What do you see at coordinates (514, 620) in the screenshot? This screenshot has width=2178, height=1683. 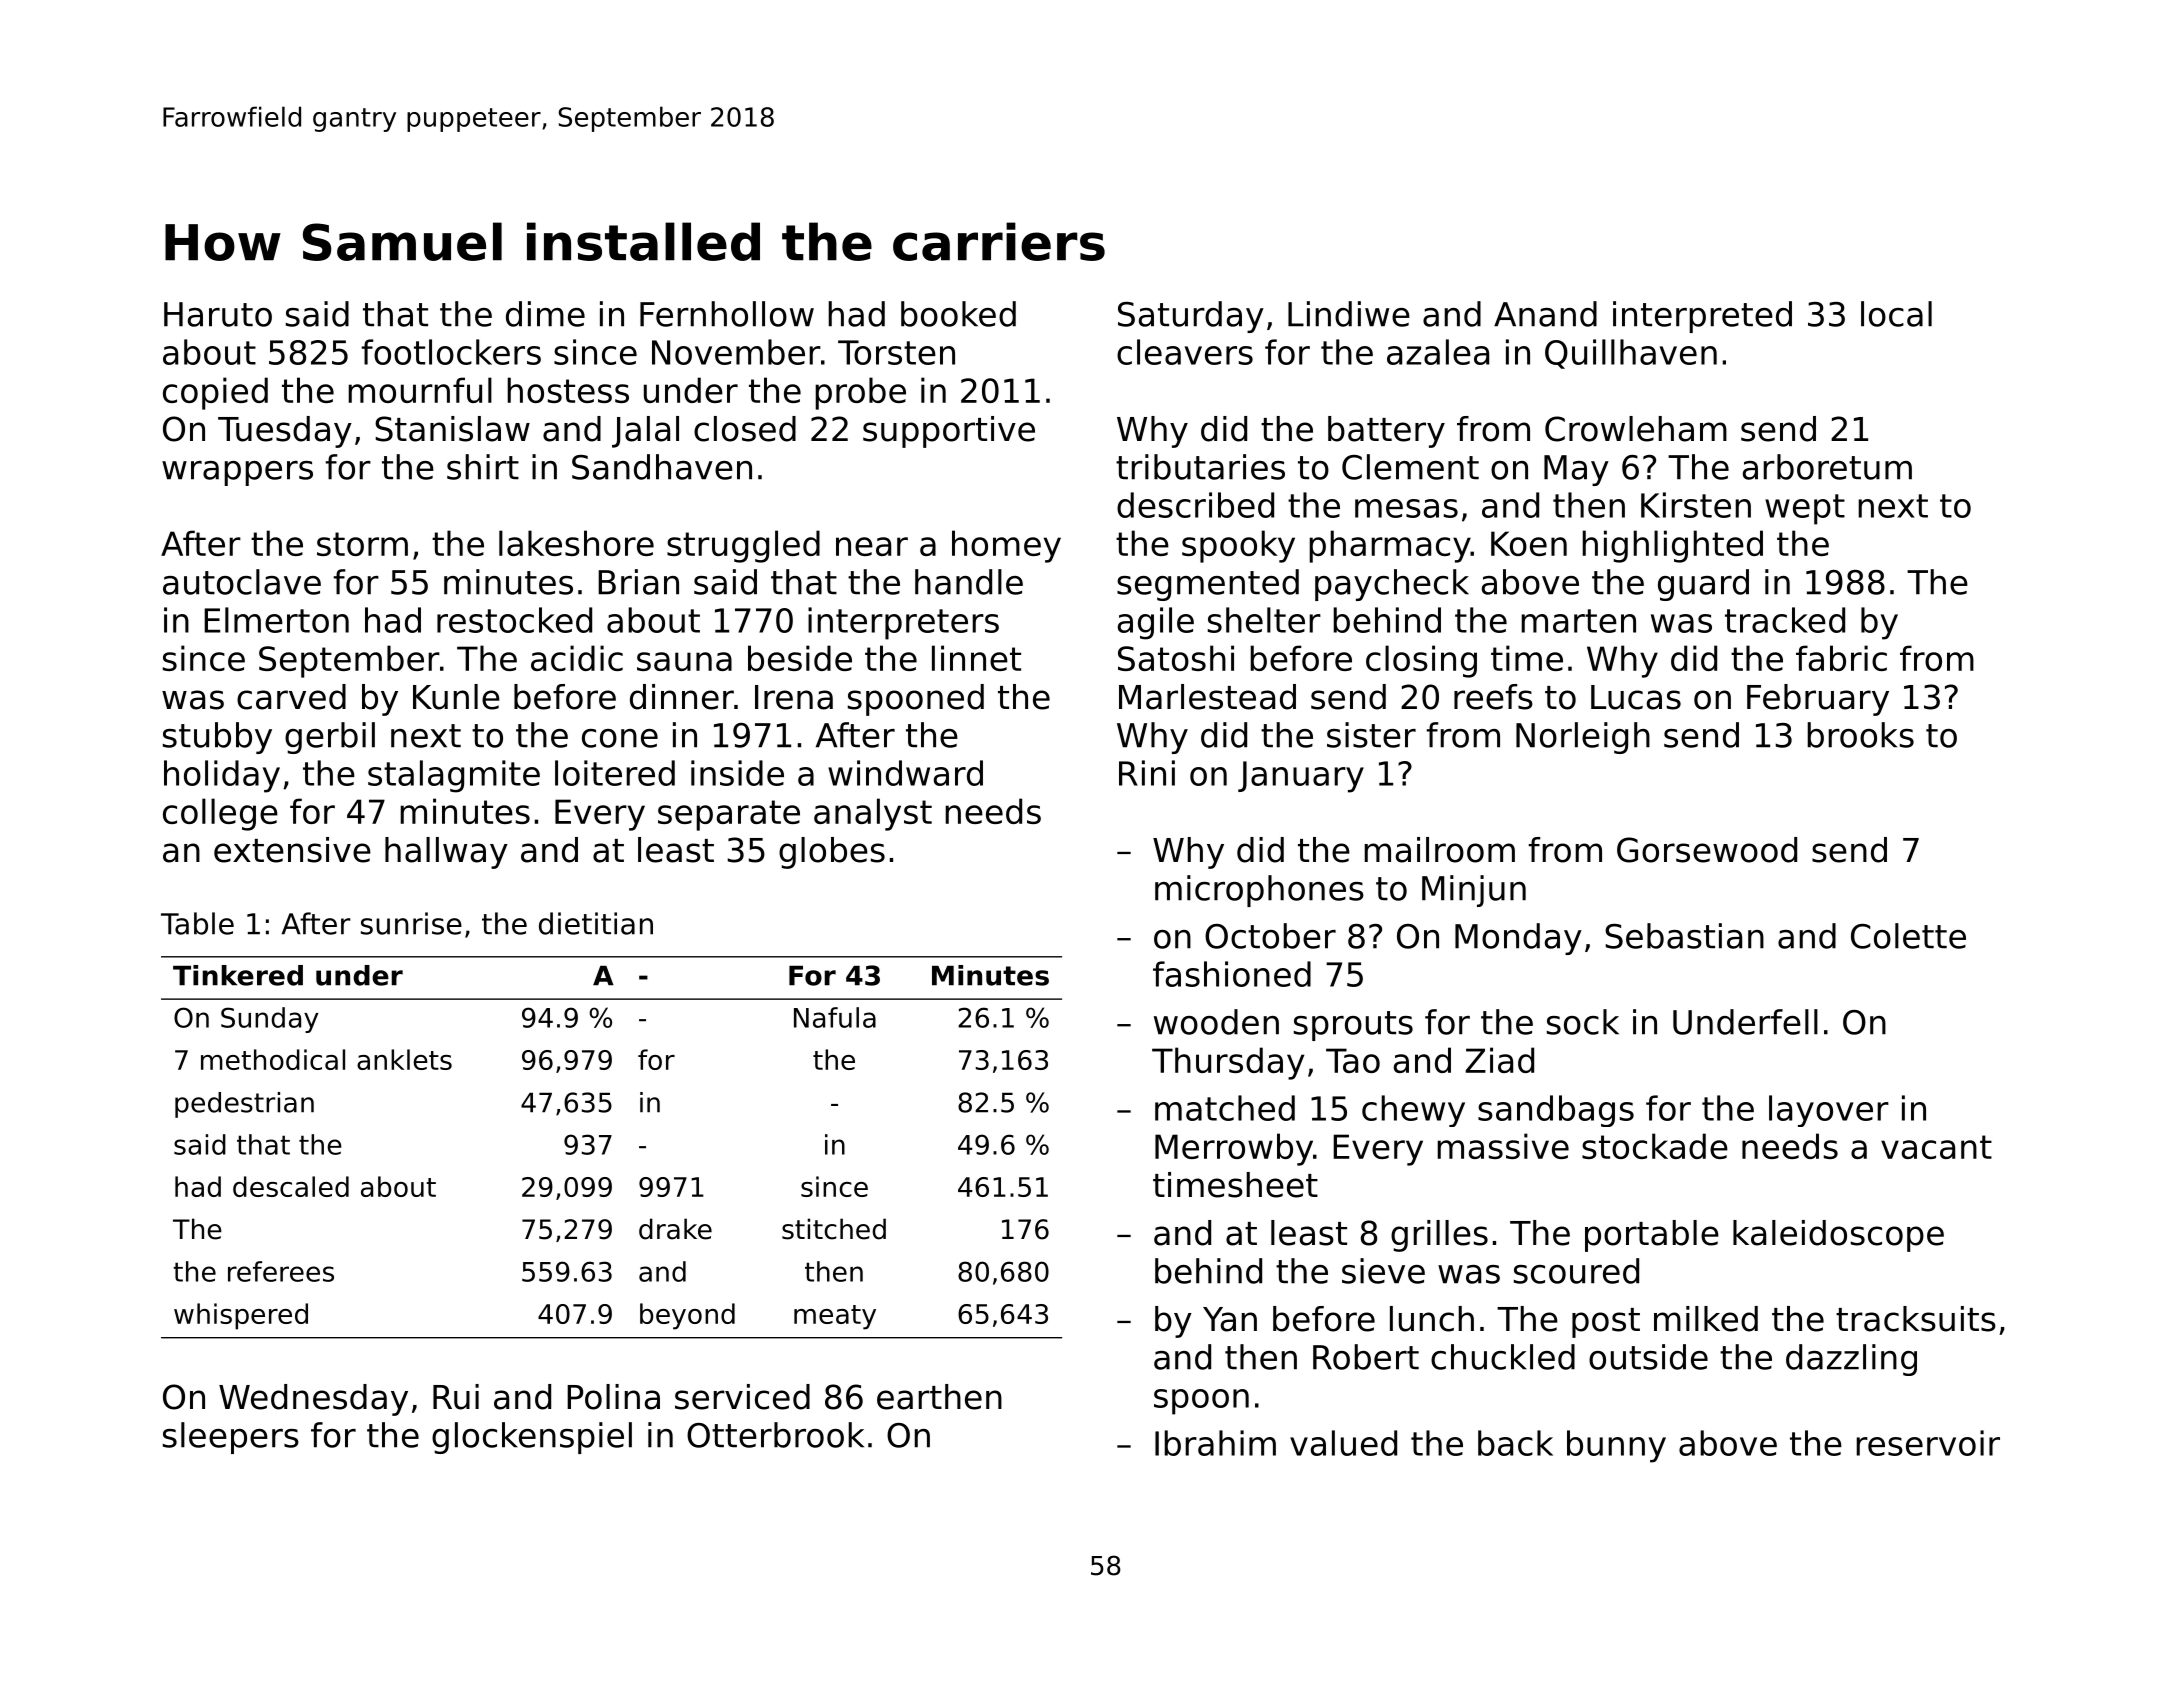 I see `restocked` at bounding box center [514, 620].
